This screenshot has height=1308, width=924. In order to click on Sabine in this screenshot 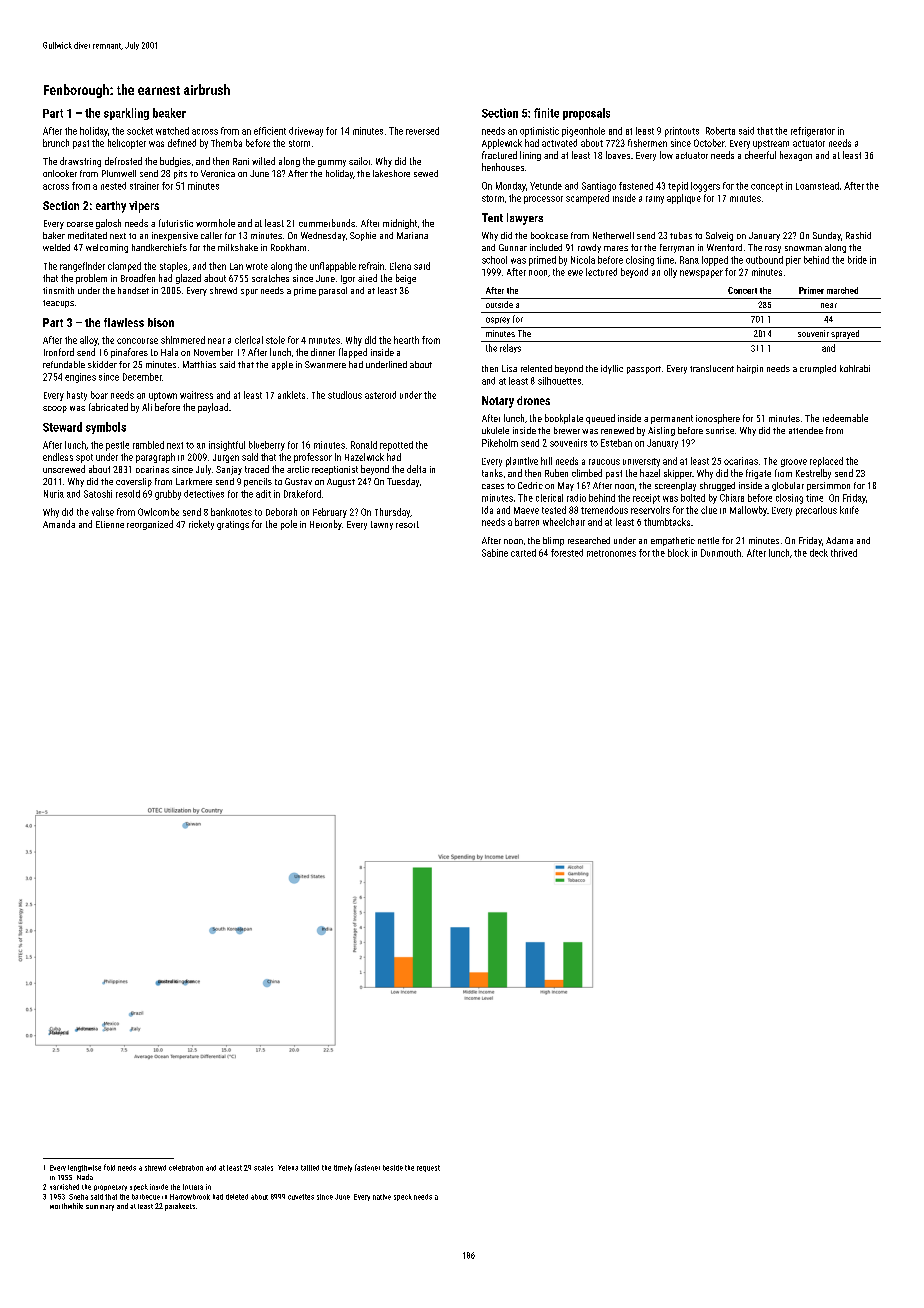, I will do `click(495, 553)`.
